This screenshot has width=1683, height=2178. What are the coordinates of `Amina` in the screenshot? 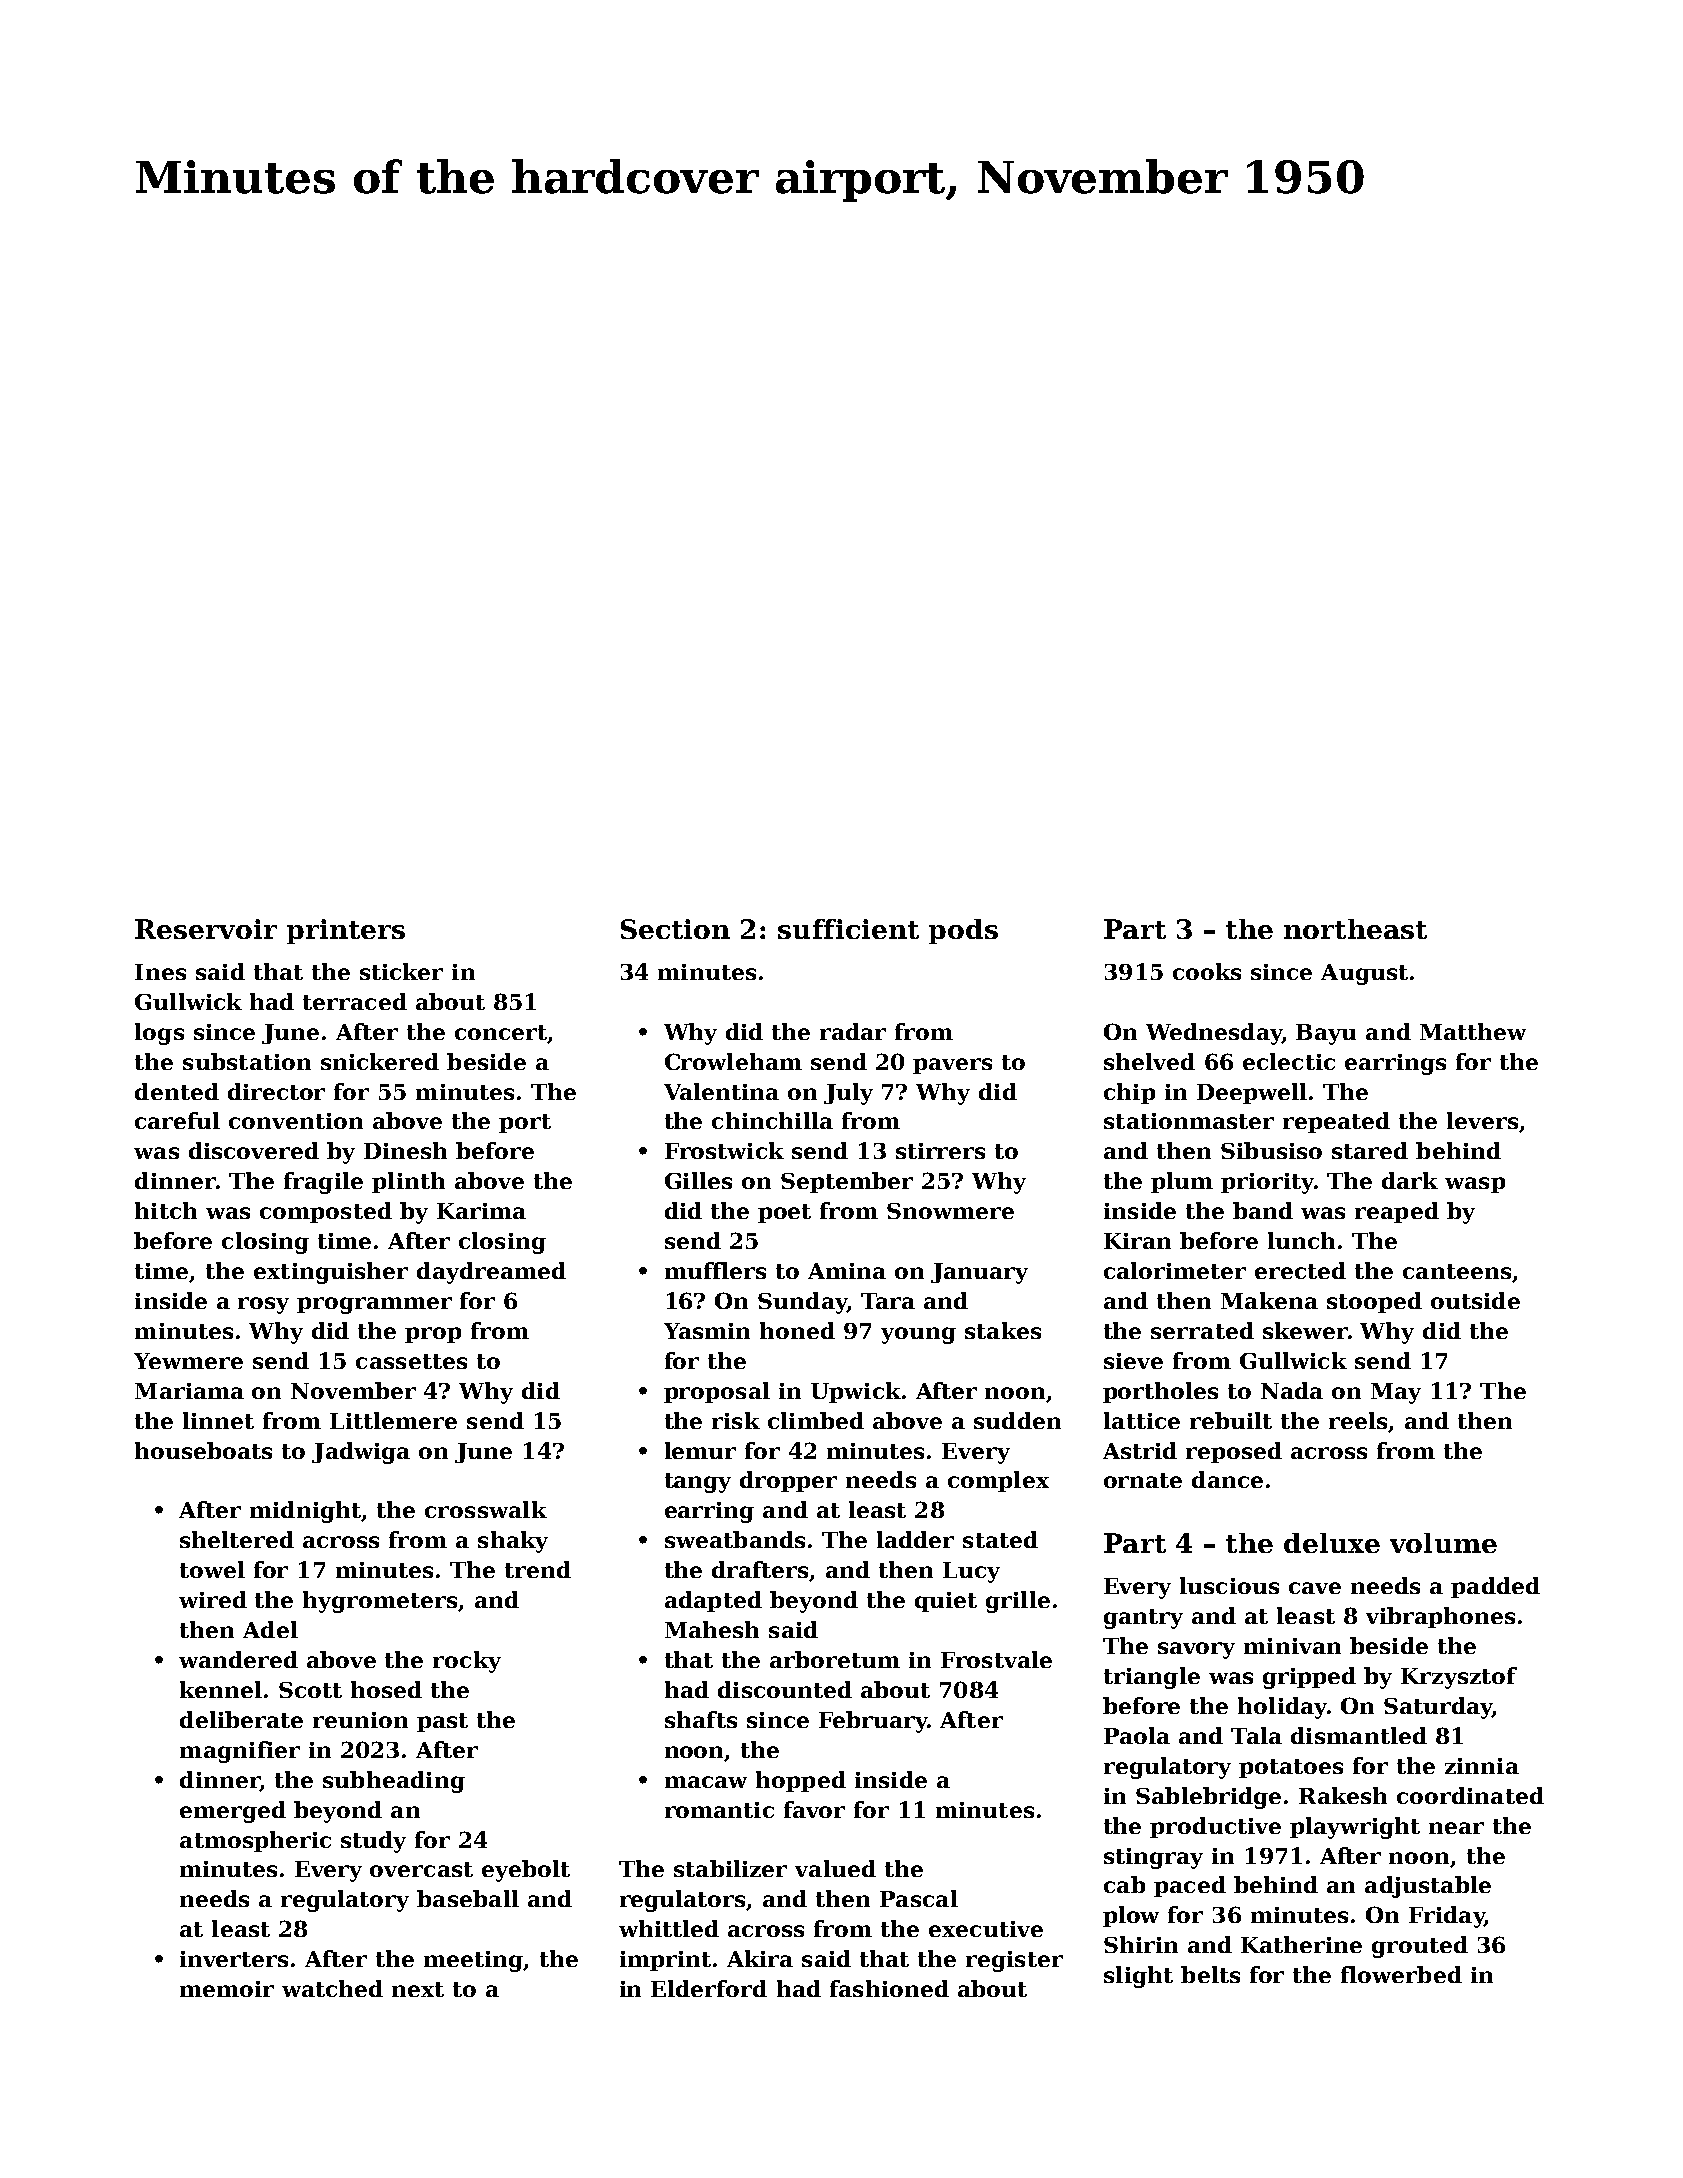 It's located at (847, 1271).
